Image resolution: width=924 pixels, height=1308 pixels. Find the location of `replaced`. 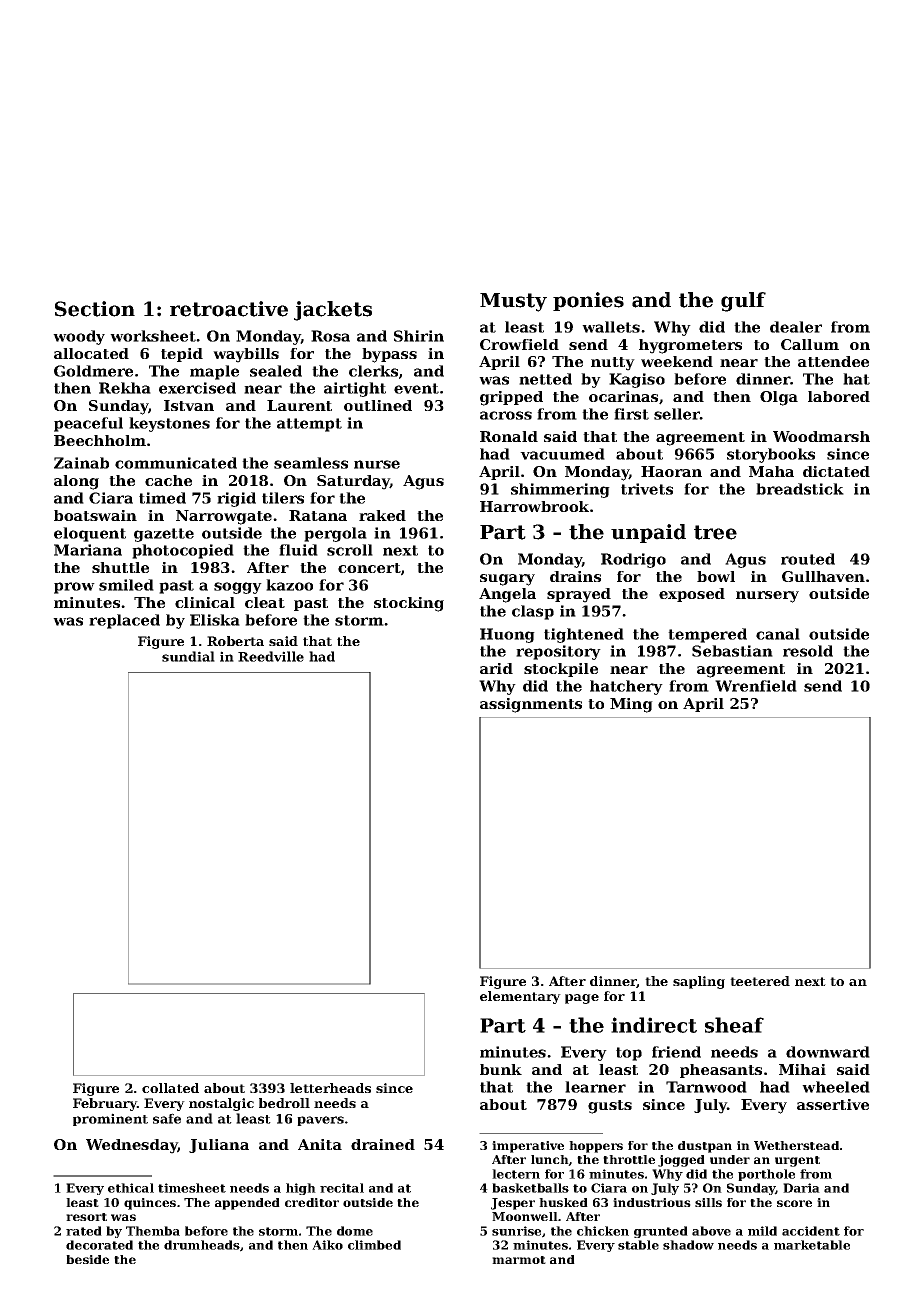

replaced is located at coordinates (124, 621).
